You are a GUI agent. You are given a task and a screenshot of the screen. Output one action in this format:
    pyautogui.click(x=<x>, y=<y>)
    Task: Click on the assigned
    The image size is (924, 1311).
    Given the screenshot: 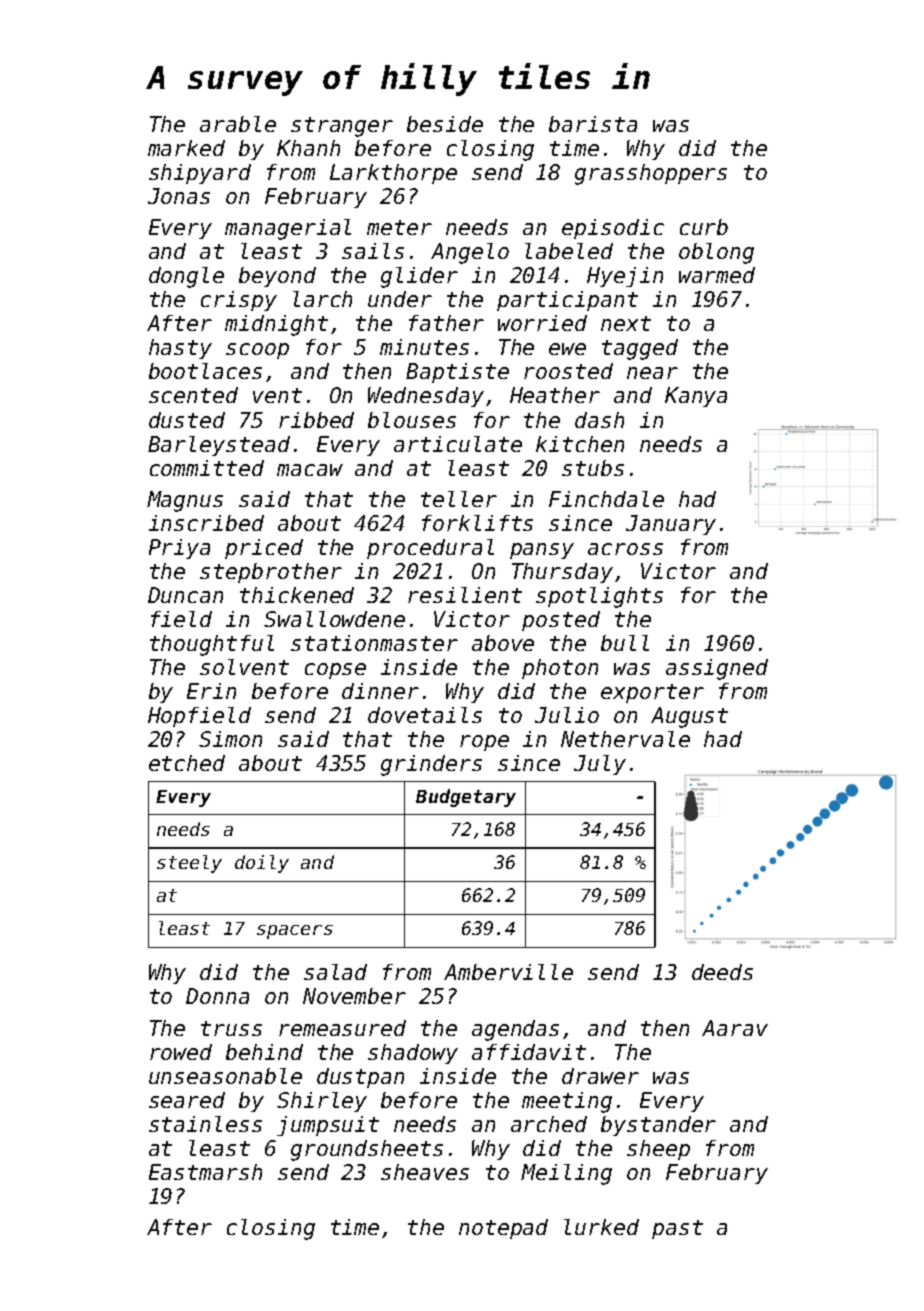 What is the action you would take?
    pyautogui.click(x=717, y=669)
